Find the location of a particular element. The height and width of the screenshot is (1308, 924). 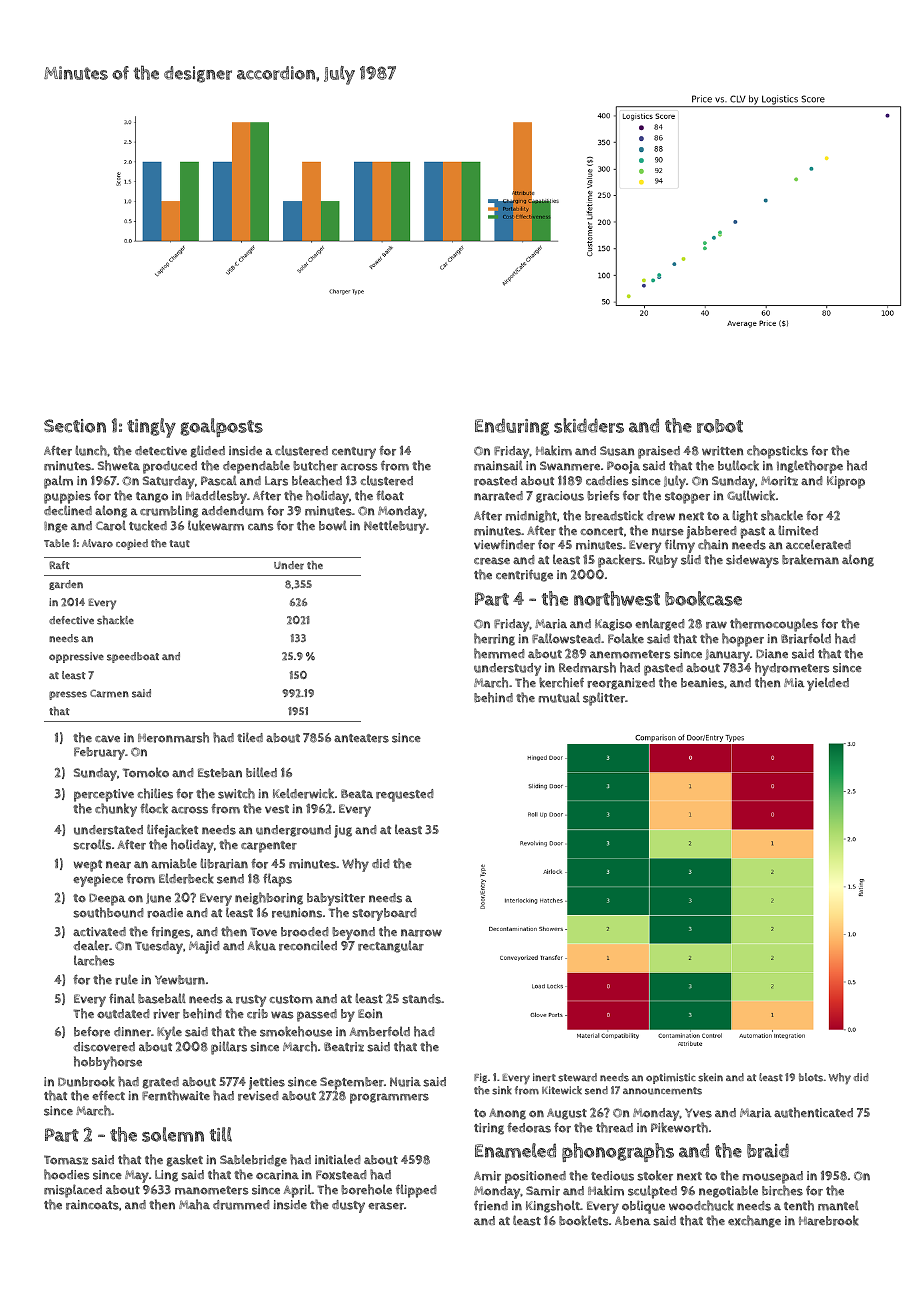

anemometers is located at coordinates (630, 654).
